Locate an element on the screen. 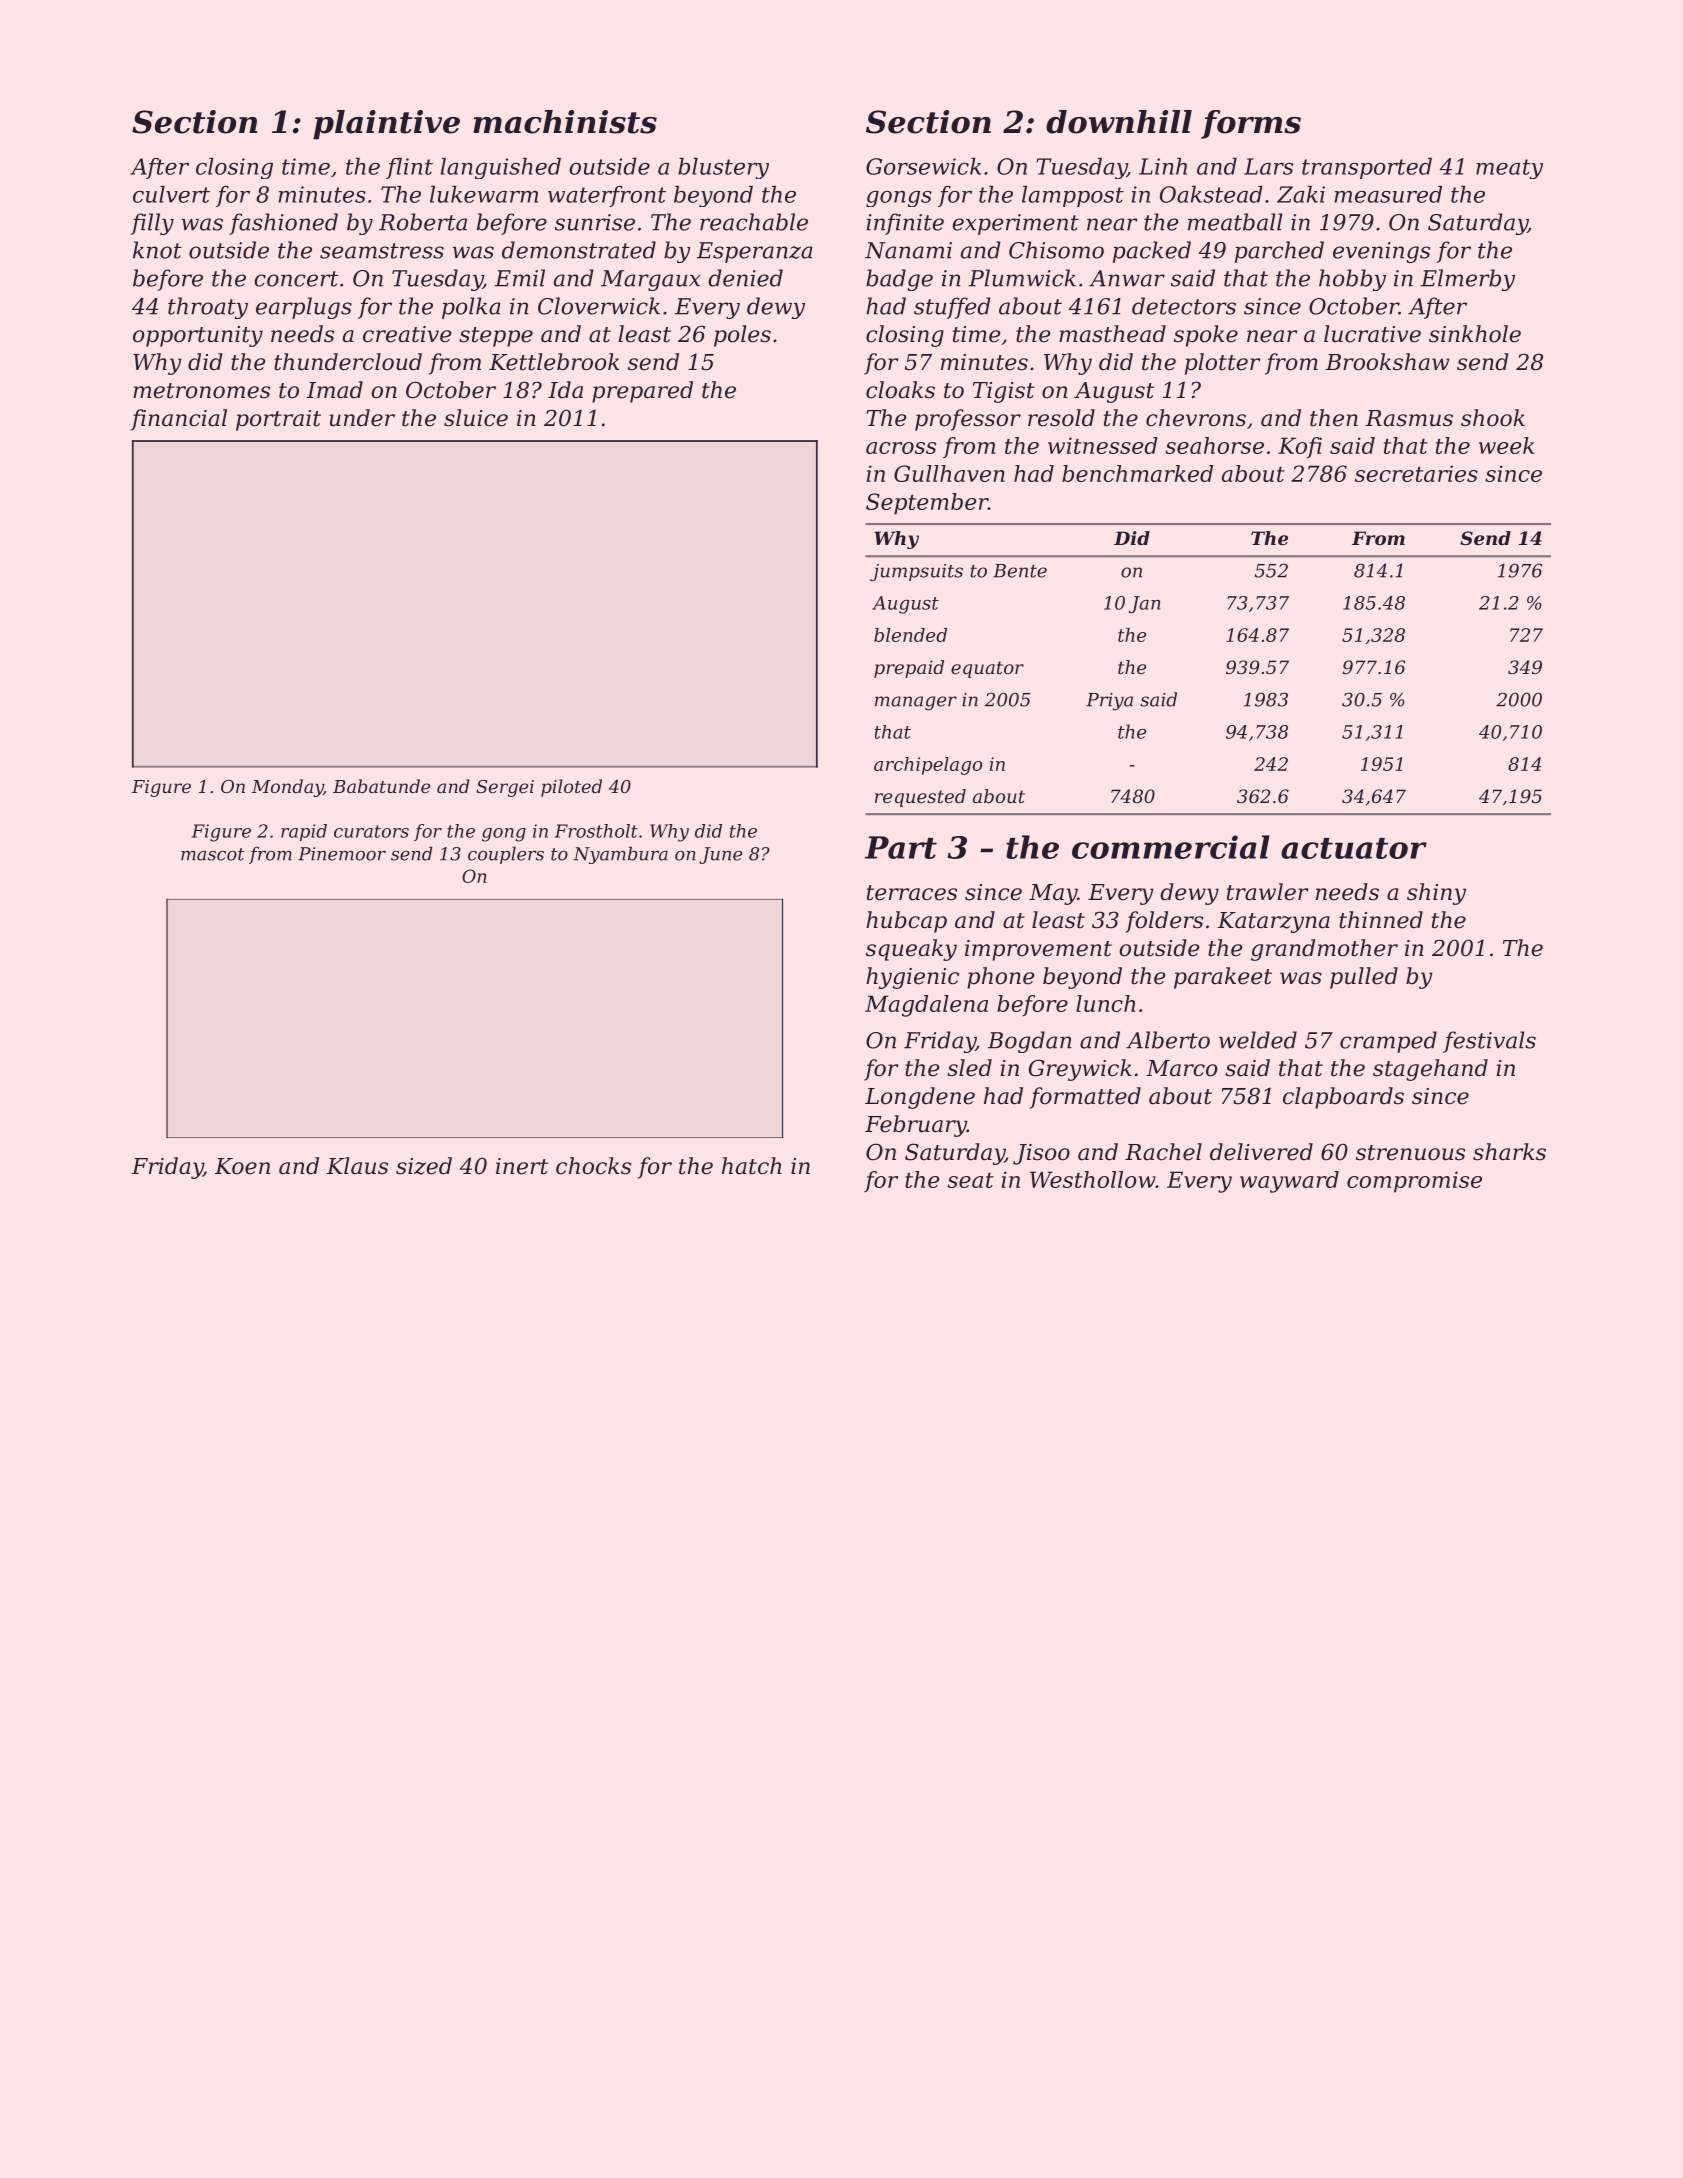 Image resolution: width=1683 pixels, height=2178 pixels. sluice is located at coordinates (476, 418).
